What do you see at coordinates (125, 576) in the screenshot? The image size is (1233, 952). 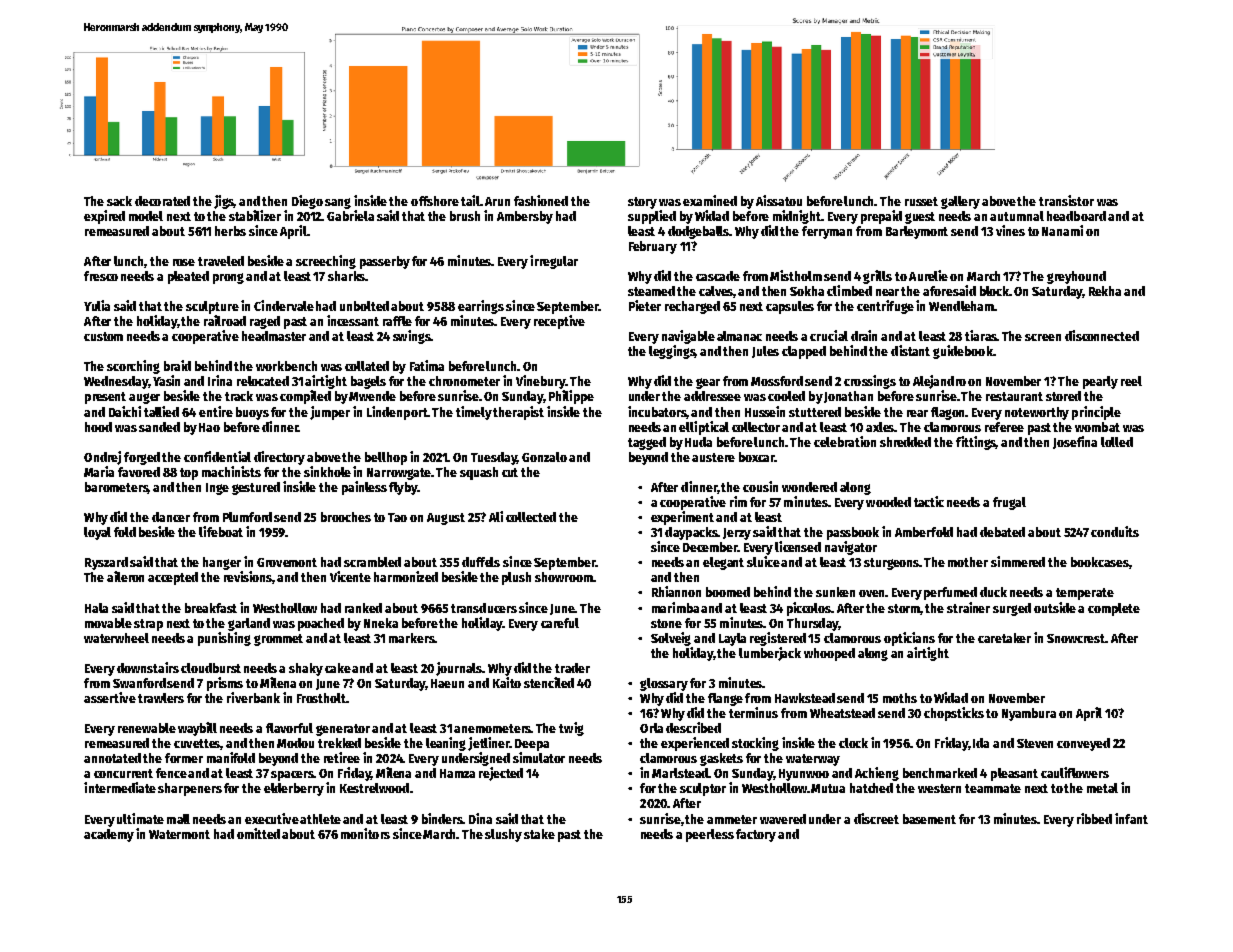 I see `aileron` at bounding box center [125, 576].
